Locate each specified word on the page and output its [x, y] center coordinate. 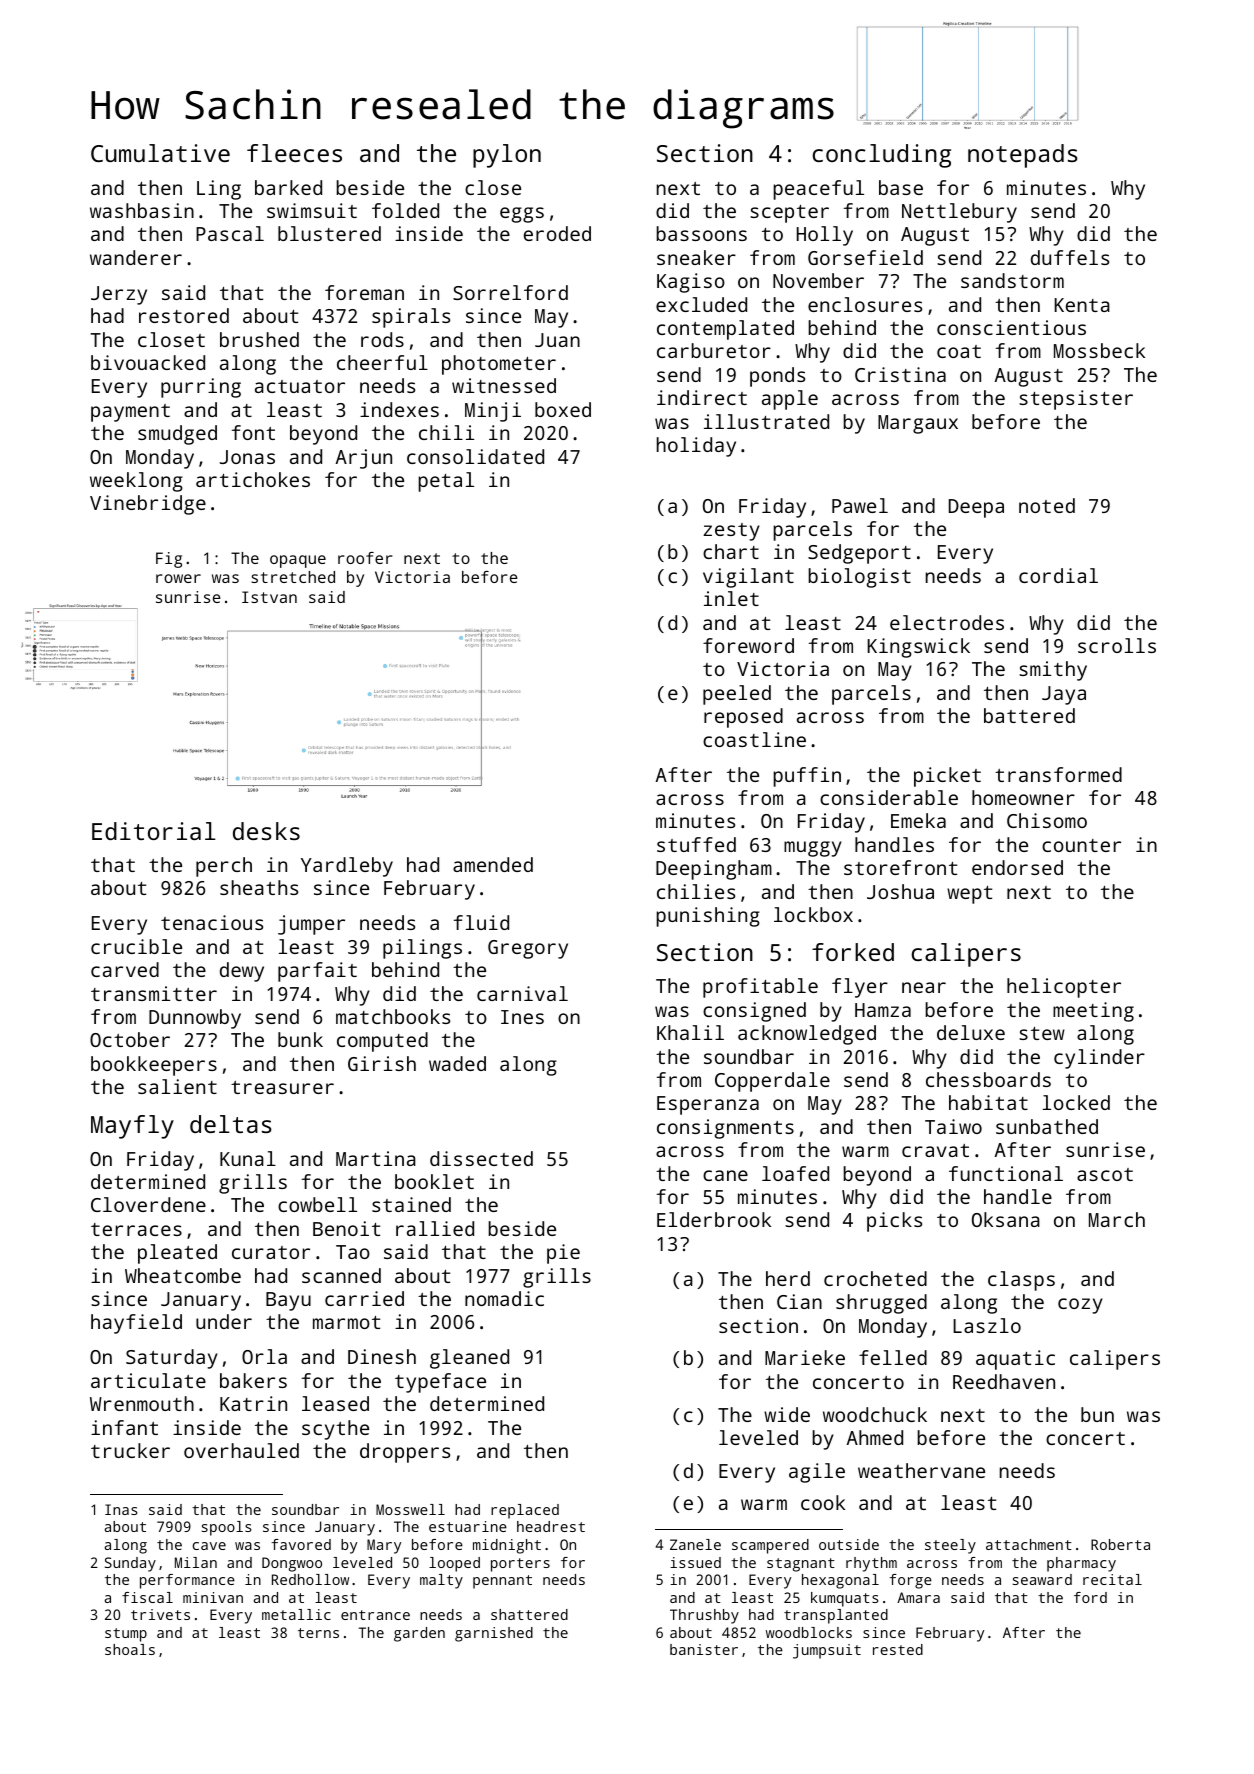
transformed [1058, 774]
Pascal [230, 233]
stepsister [1076, 400]
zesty [731, 532]
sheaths [259, 887]
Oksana [1006, 1219]
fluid [481, 922]
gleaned [469, 1359]
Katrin [253, 1403]
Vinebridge [148, 505]
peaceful [818, 190]
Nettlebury [959, 213]
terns [318, 1633]
